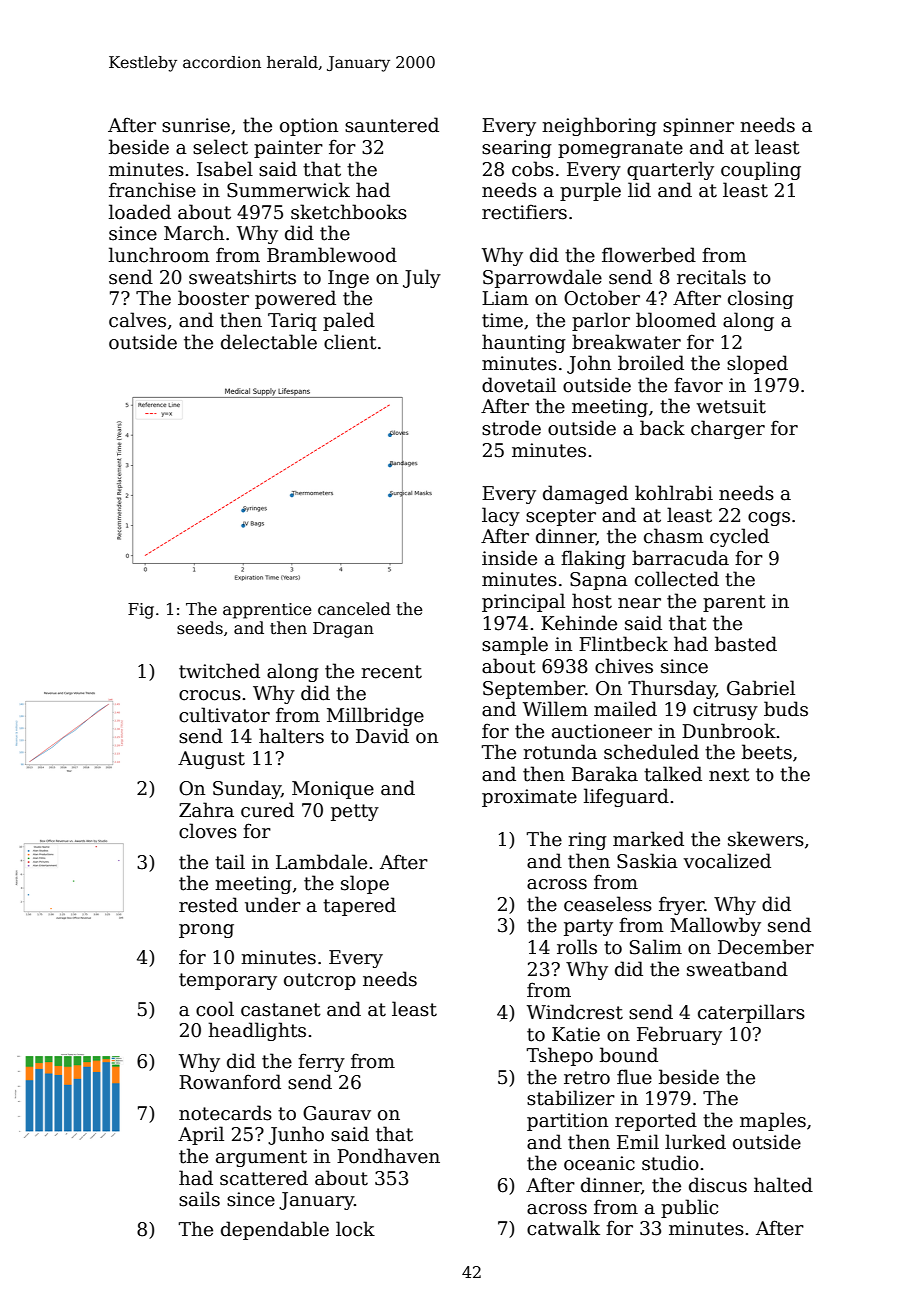 This page has height=1308, width=924. I want to click on collected, so click(677, 579).
